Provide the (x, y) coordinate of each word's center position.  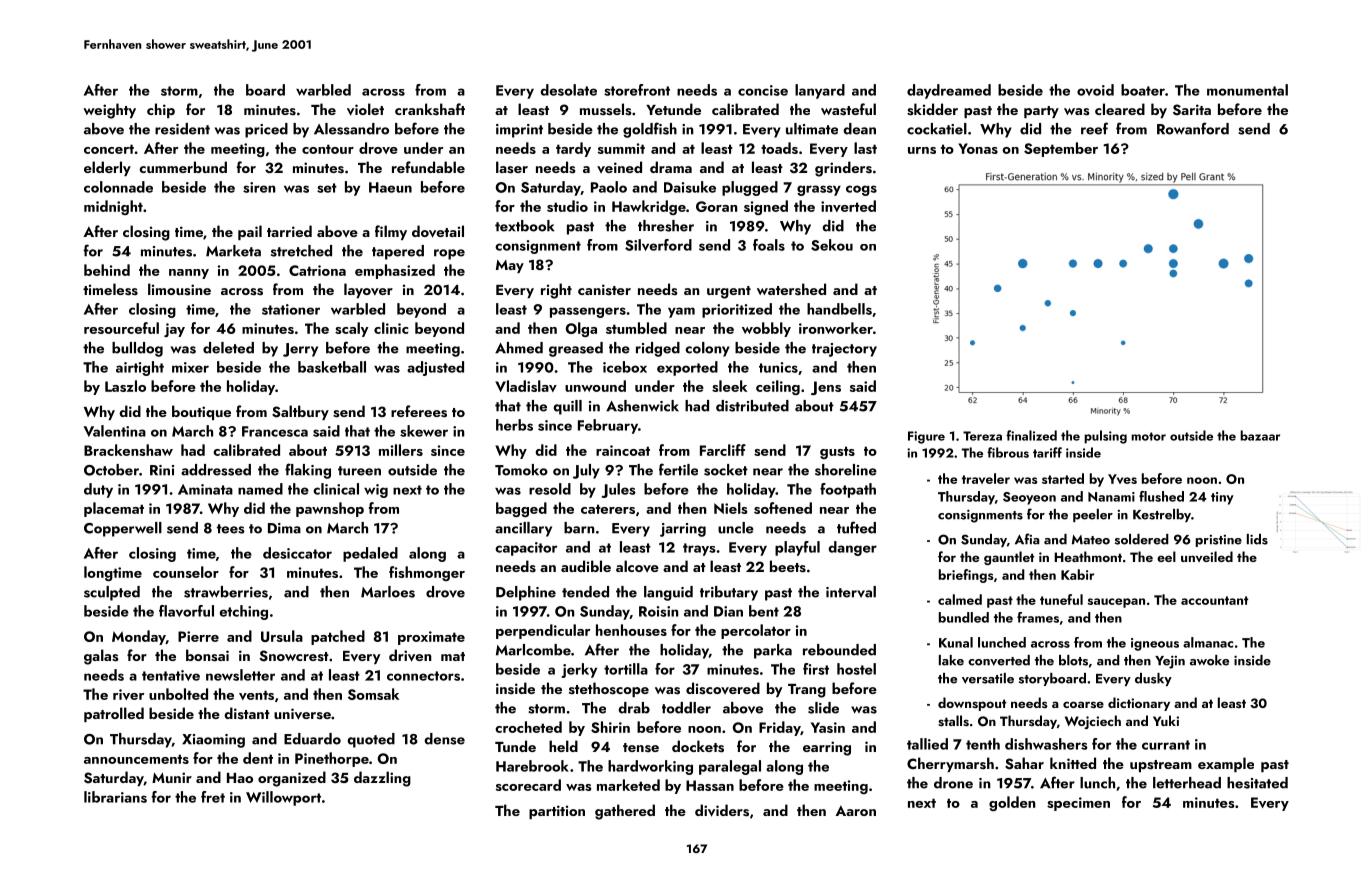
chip (161, 110)
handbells (839, 309)
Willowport (283, 798)
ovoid (1095, 90)
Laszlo (125, 386)
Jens (826, 388)
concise (763, 90)
